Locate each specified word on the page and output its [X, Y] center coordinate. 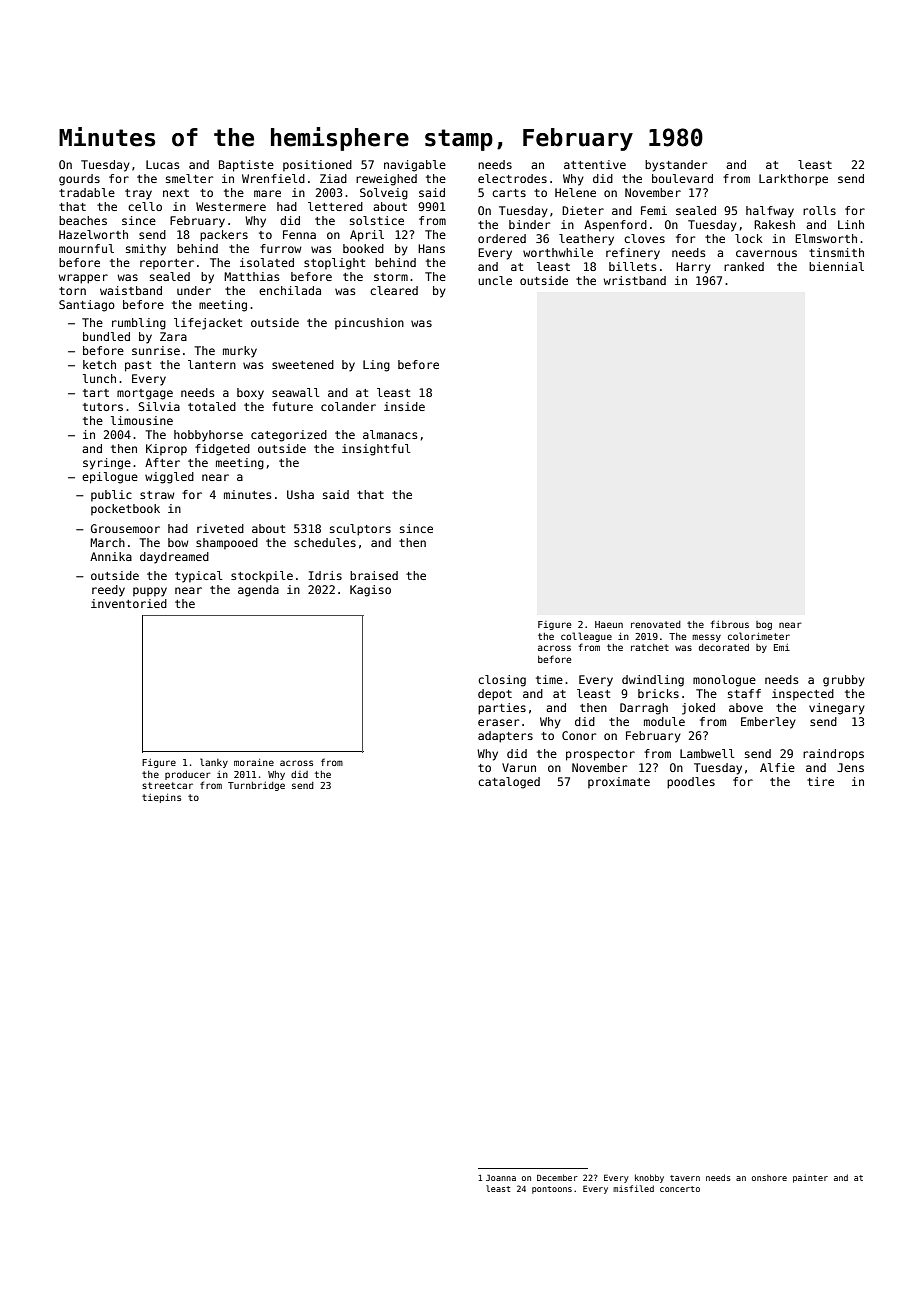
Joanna [501, 1177]
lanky [214, 763]
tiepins [161, 798]
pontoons [552, 1190]
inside [404, 406]
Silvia [159, 406]
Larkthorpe [793, 180]
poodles [691, 783]
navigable [415, 166]
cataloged [509, 783]
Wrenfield [273, 178]
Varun [519, 767]
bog [764, 625]
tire [820, 781]
